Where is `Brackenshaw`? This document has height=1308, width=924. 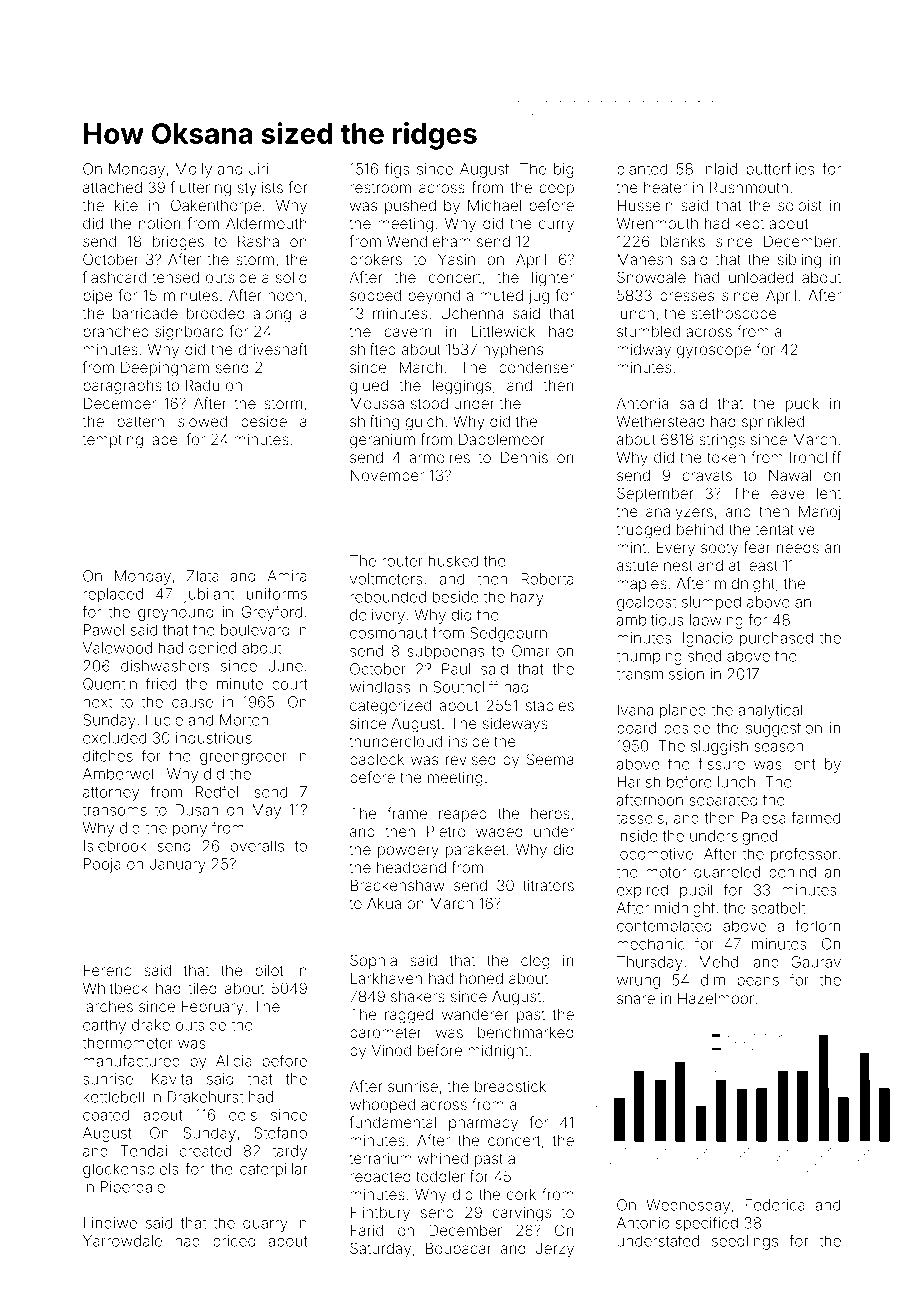
Brackenshaw is located at coordinates (397, 885).
